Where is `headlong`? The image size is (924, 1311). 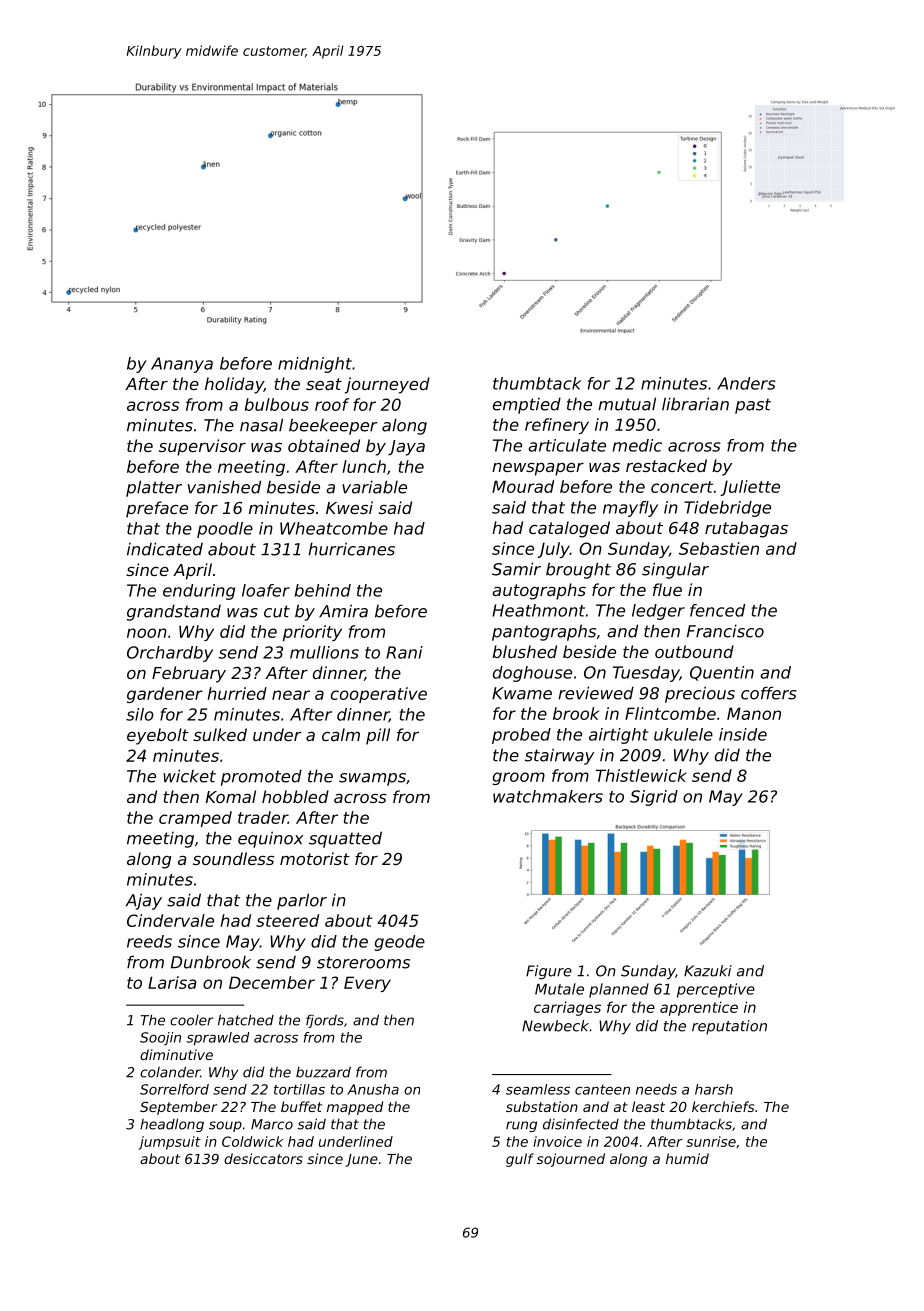 headlong is located at coordinates (172, 1125).
